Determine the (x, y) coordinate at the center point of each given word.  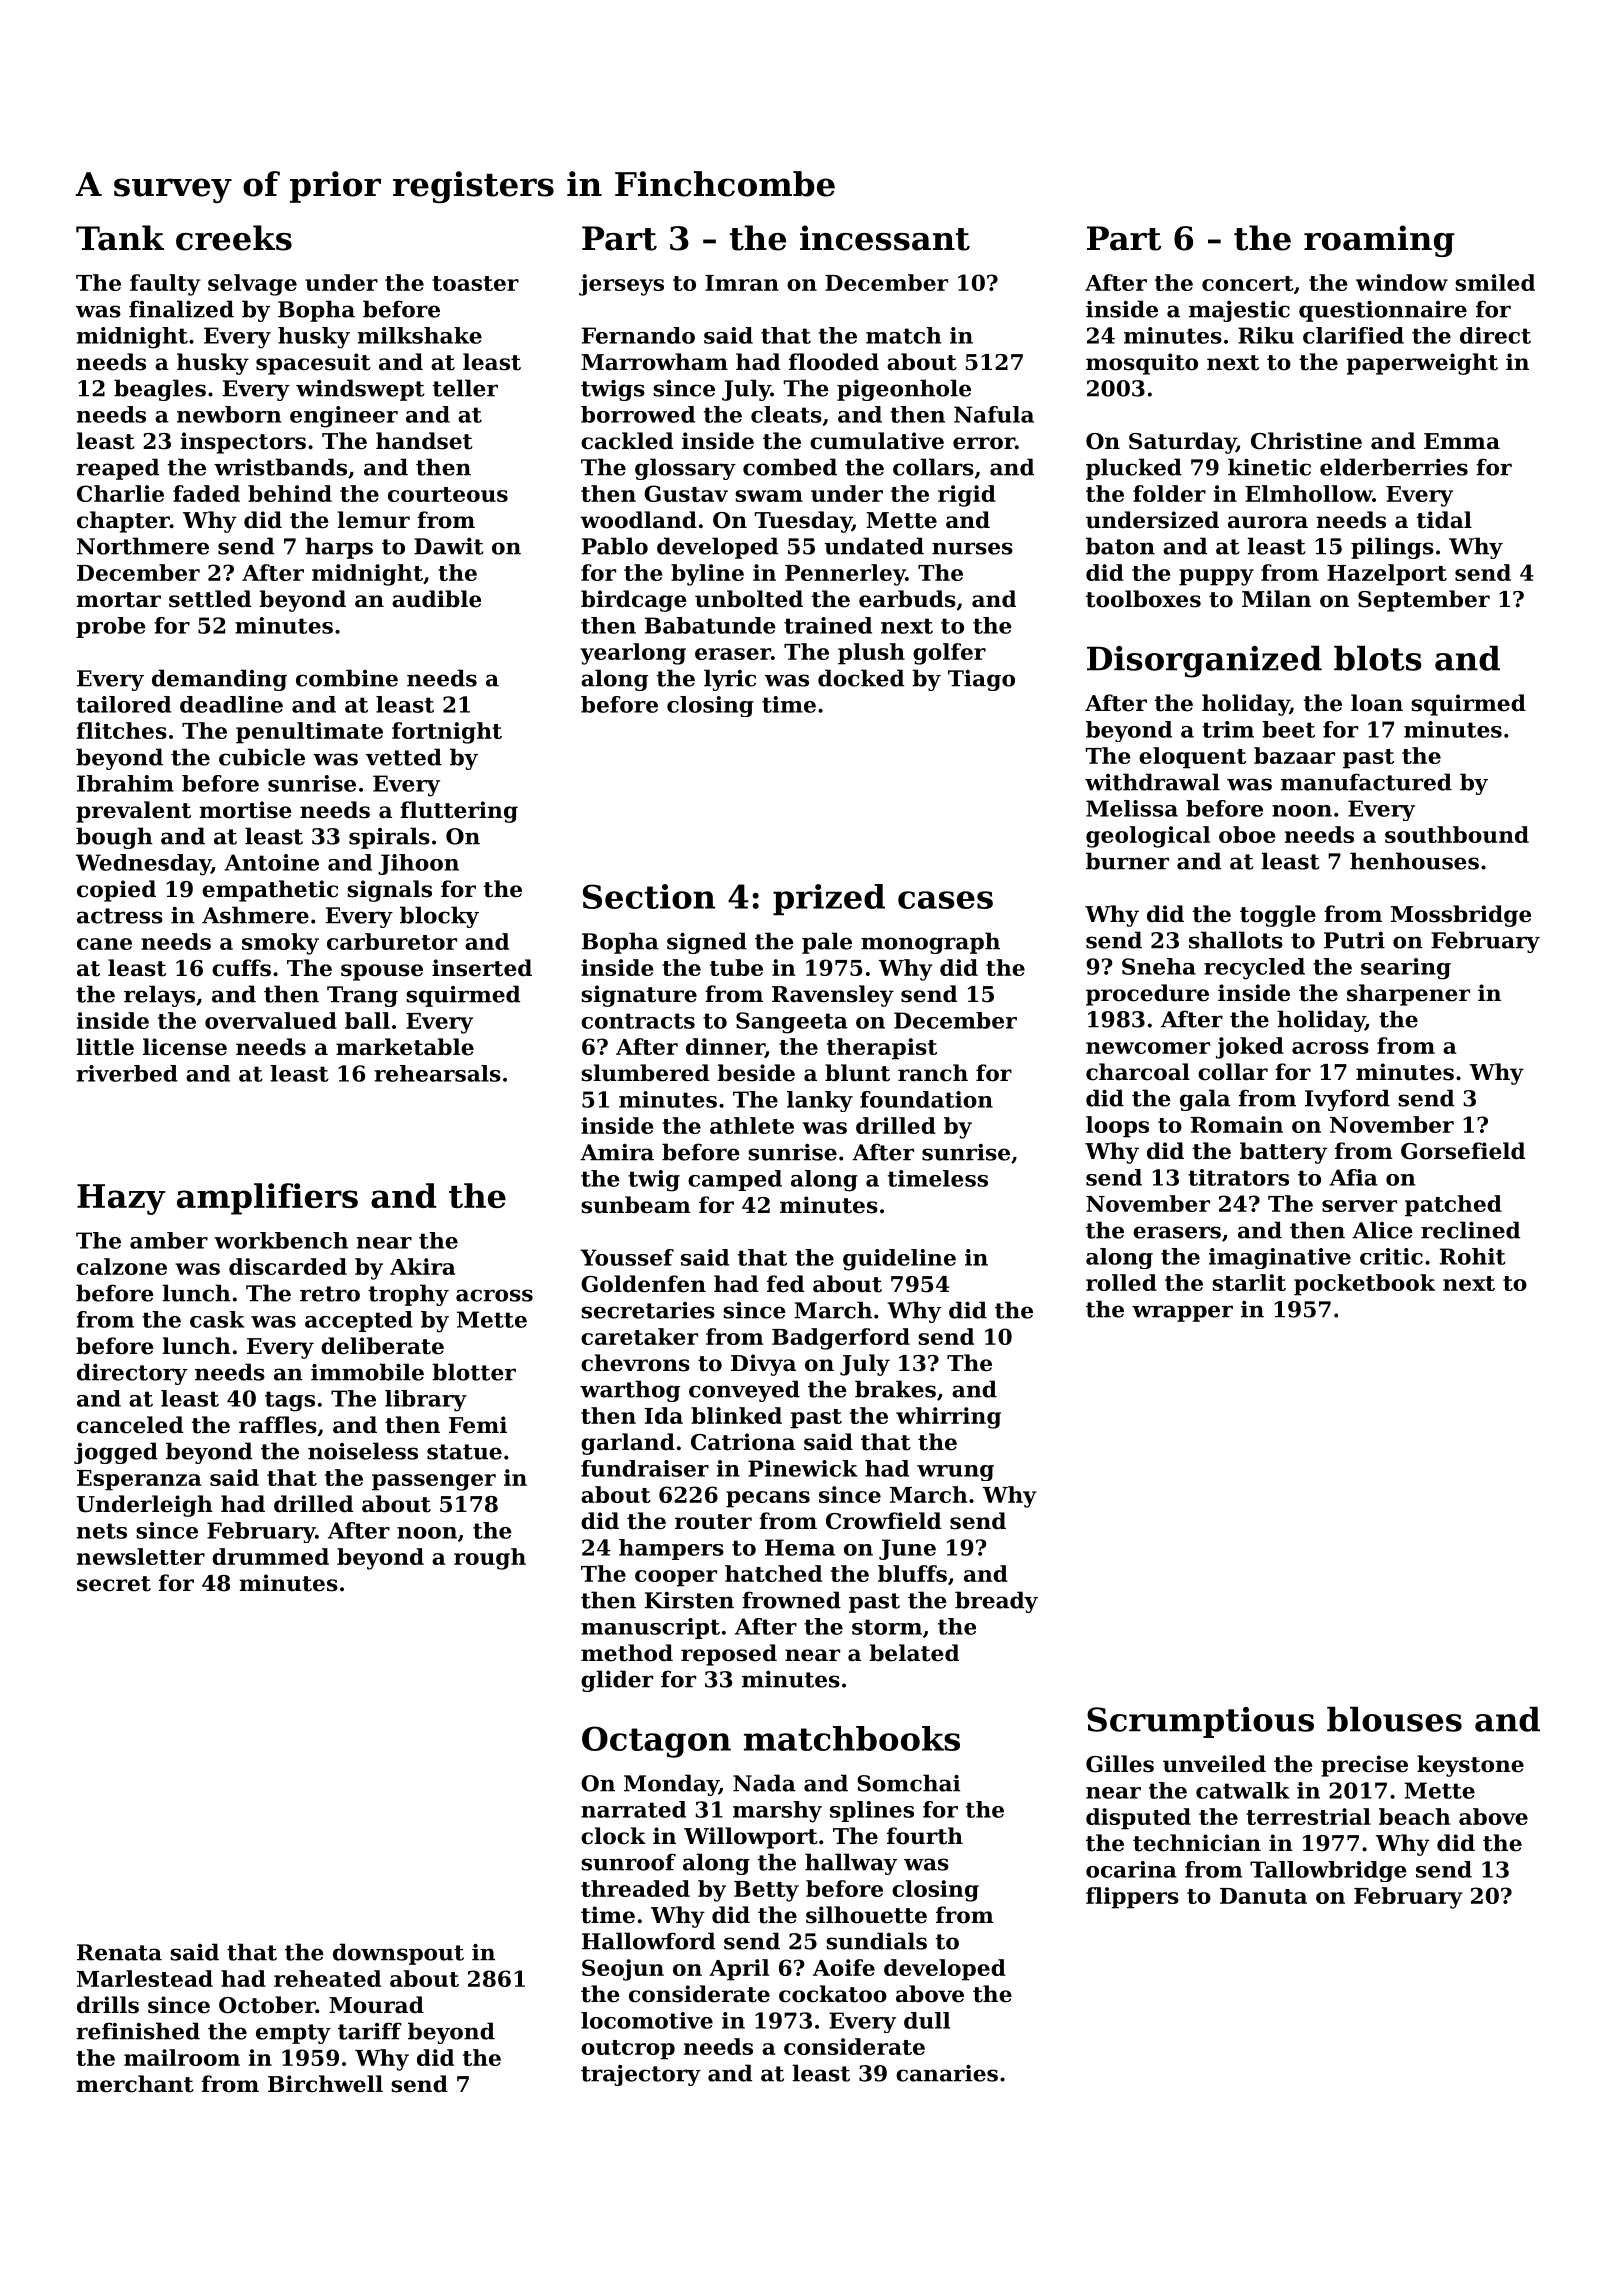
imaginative (1280, 1258)
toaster (475, 283)
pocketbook (1364, 1285)
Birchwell (325, 2084)
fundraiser (645, 1468)
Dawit (449, 546)
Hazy (121, 1199)
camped (735, 1180)
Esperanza (139, 1480)
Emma (1462, 441)
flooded (834, 362)
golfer (949, 654)
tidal (1444, 520)
